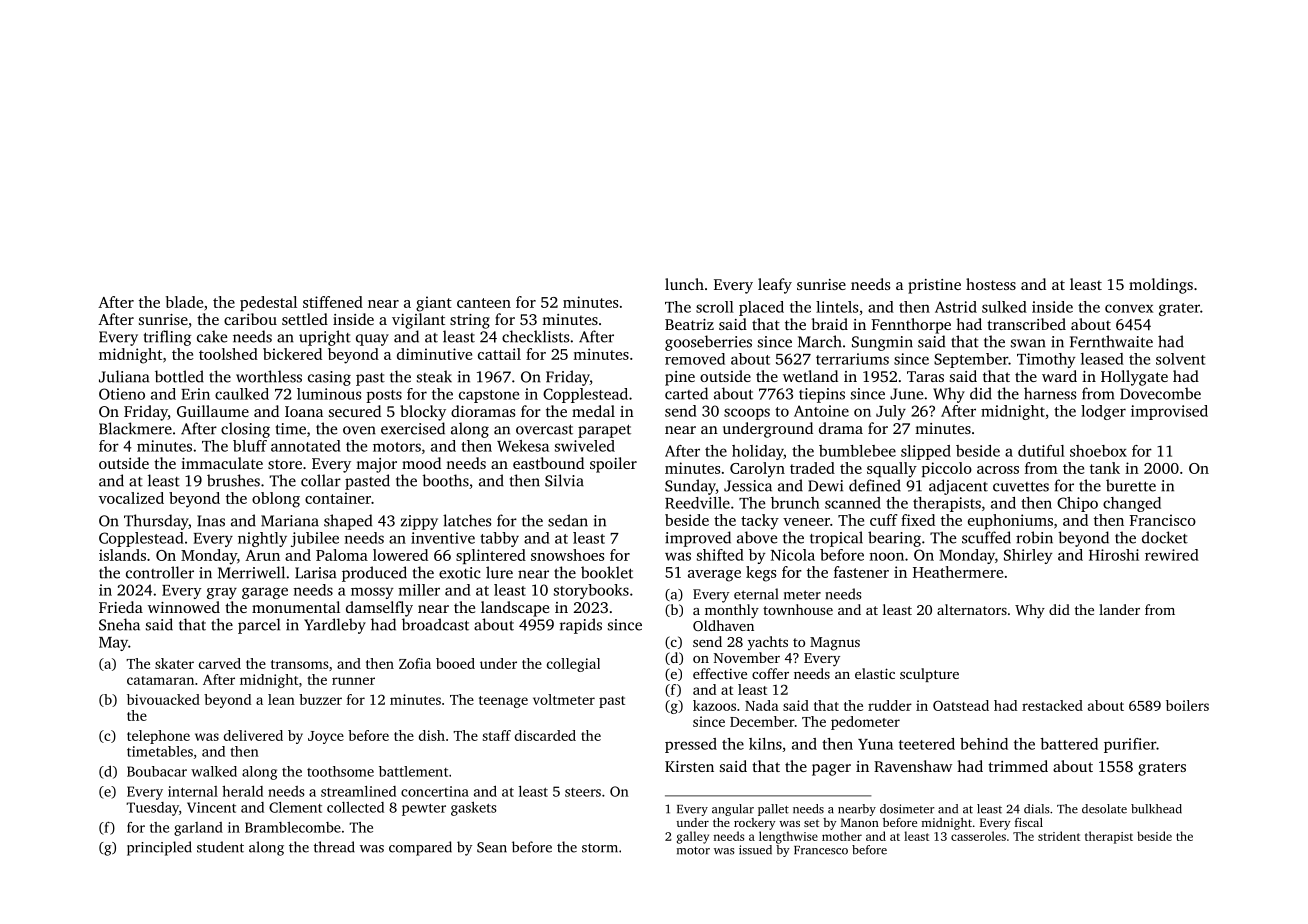 The image size is (1308, 924). I want to click on Joyce, so click(326, 737).
